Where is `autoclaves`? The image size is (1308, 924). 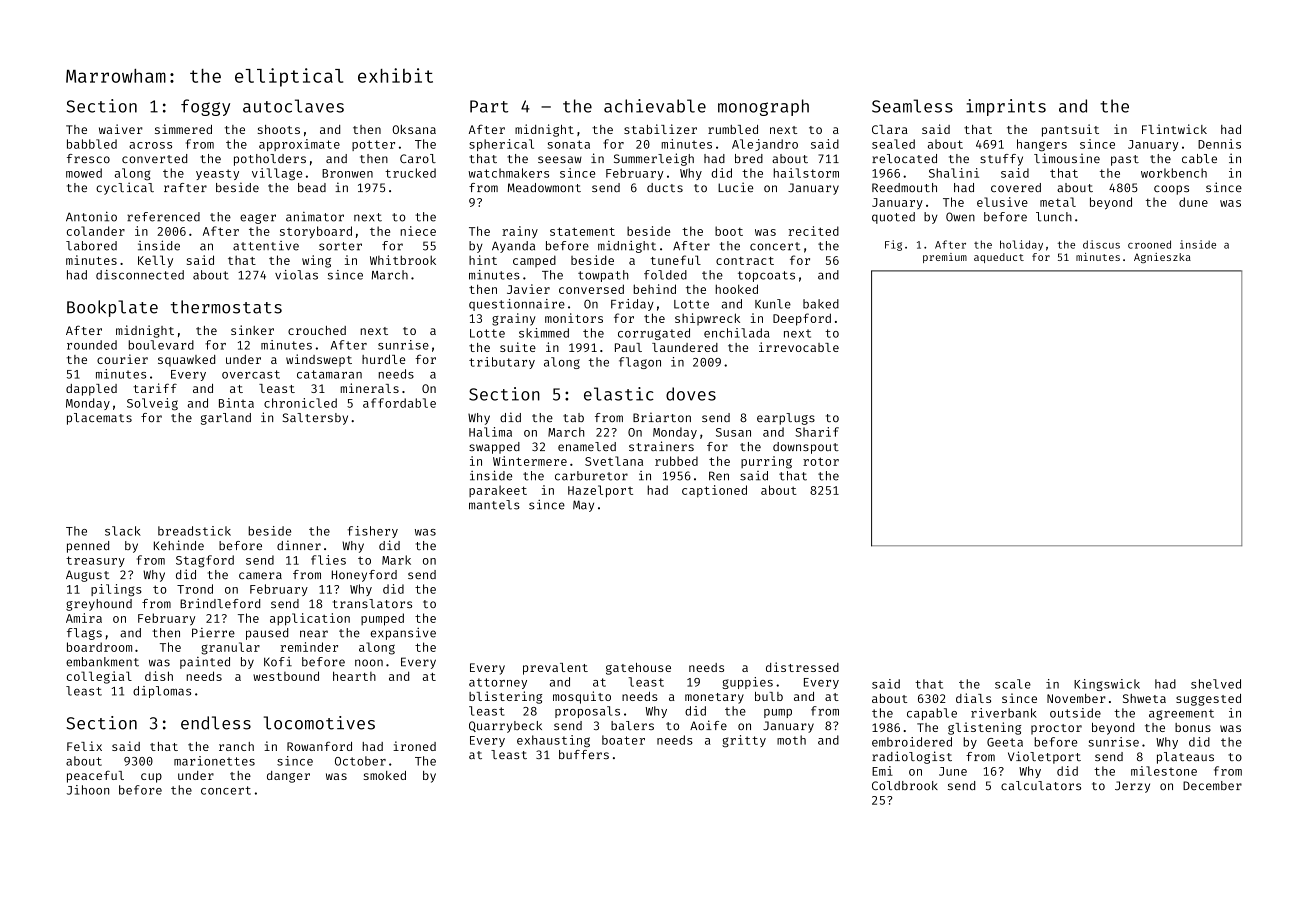
autoclaves is located at coordinates (293, 106).
